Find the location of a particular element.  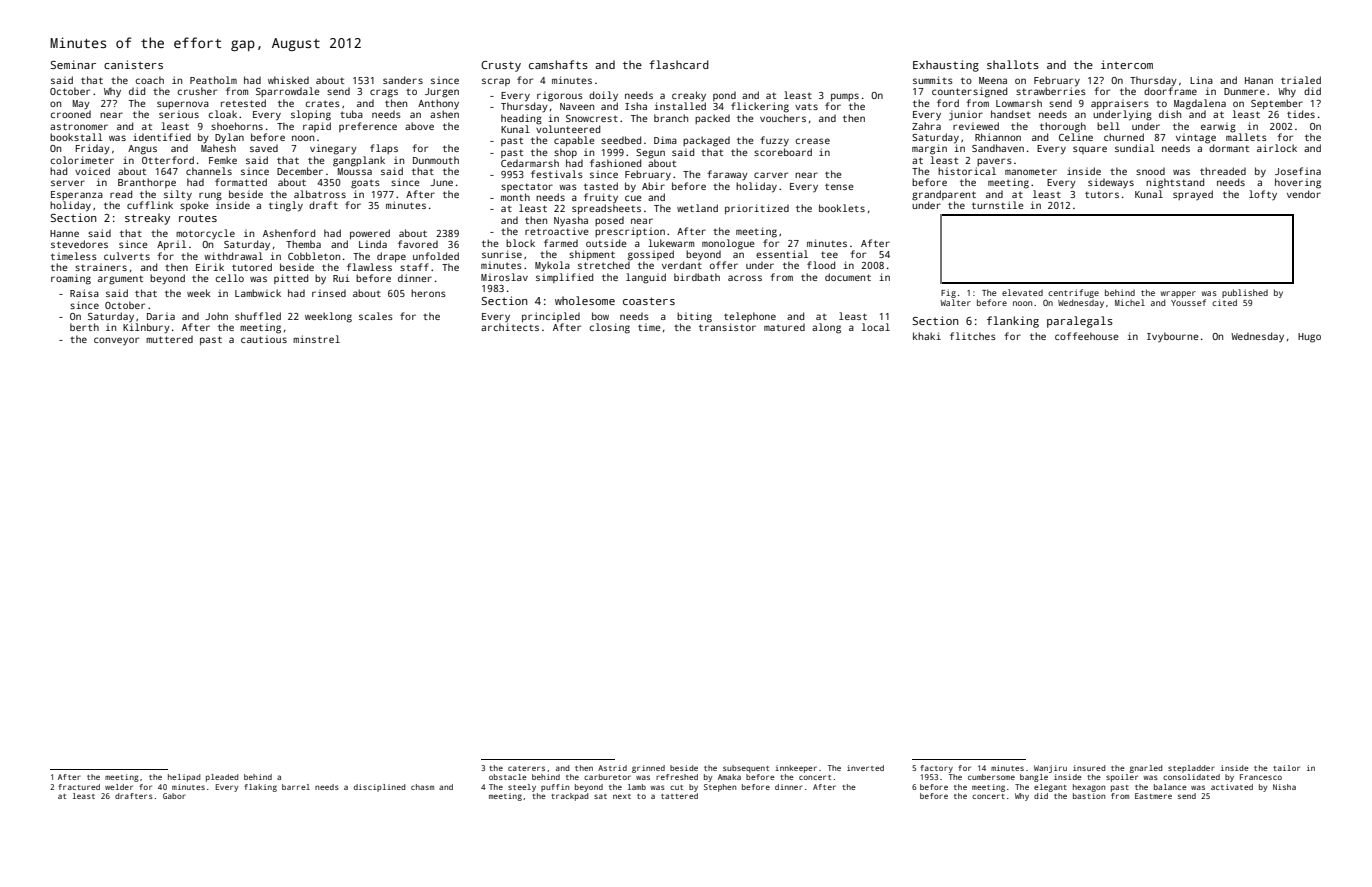

flitches is located at coordinates (973, 336).
